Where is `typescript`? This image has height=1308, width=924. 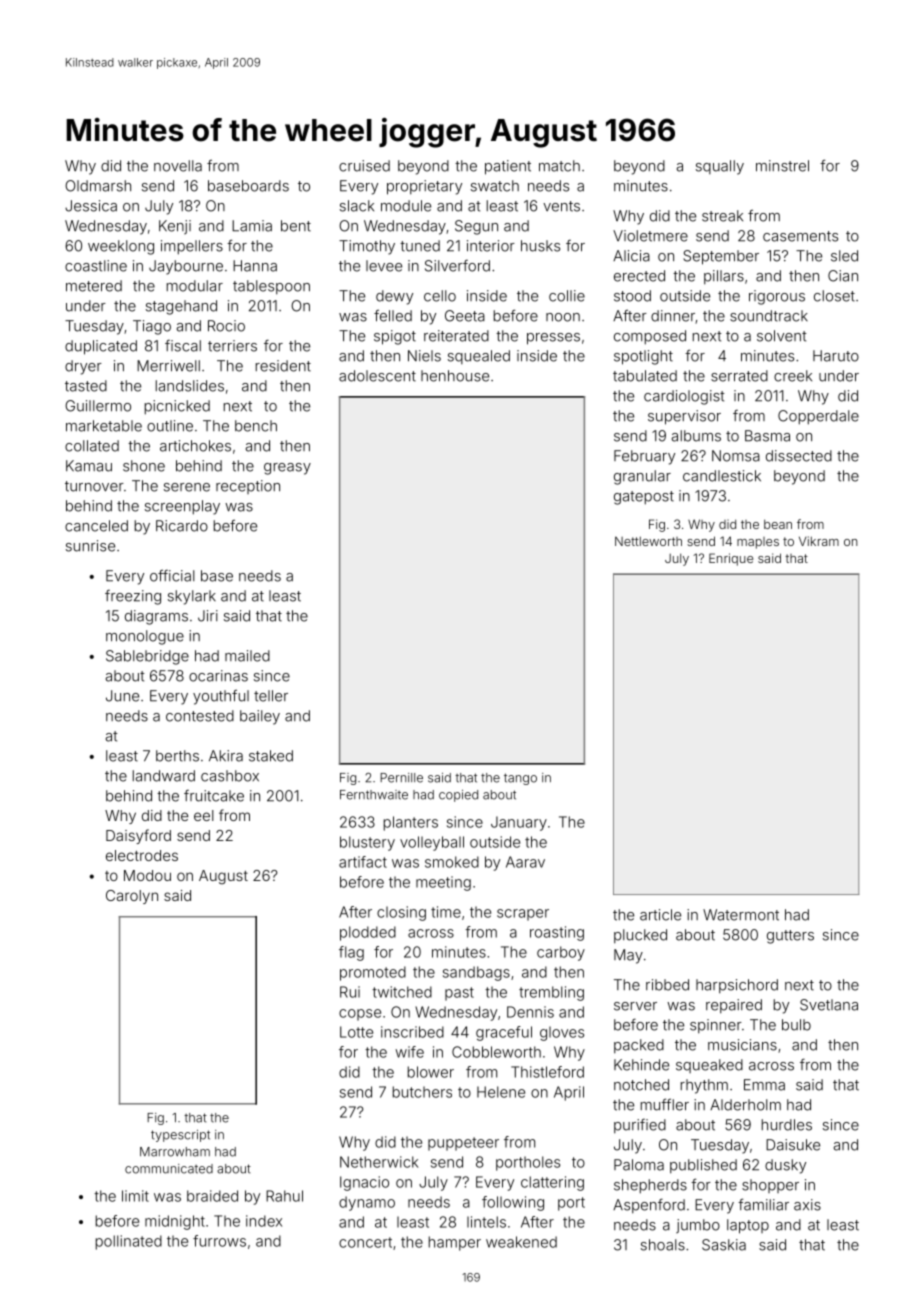 typescript is located at coordinates (180, 1136).
